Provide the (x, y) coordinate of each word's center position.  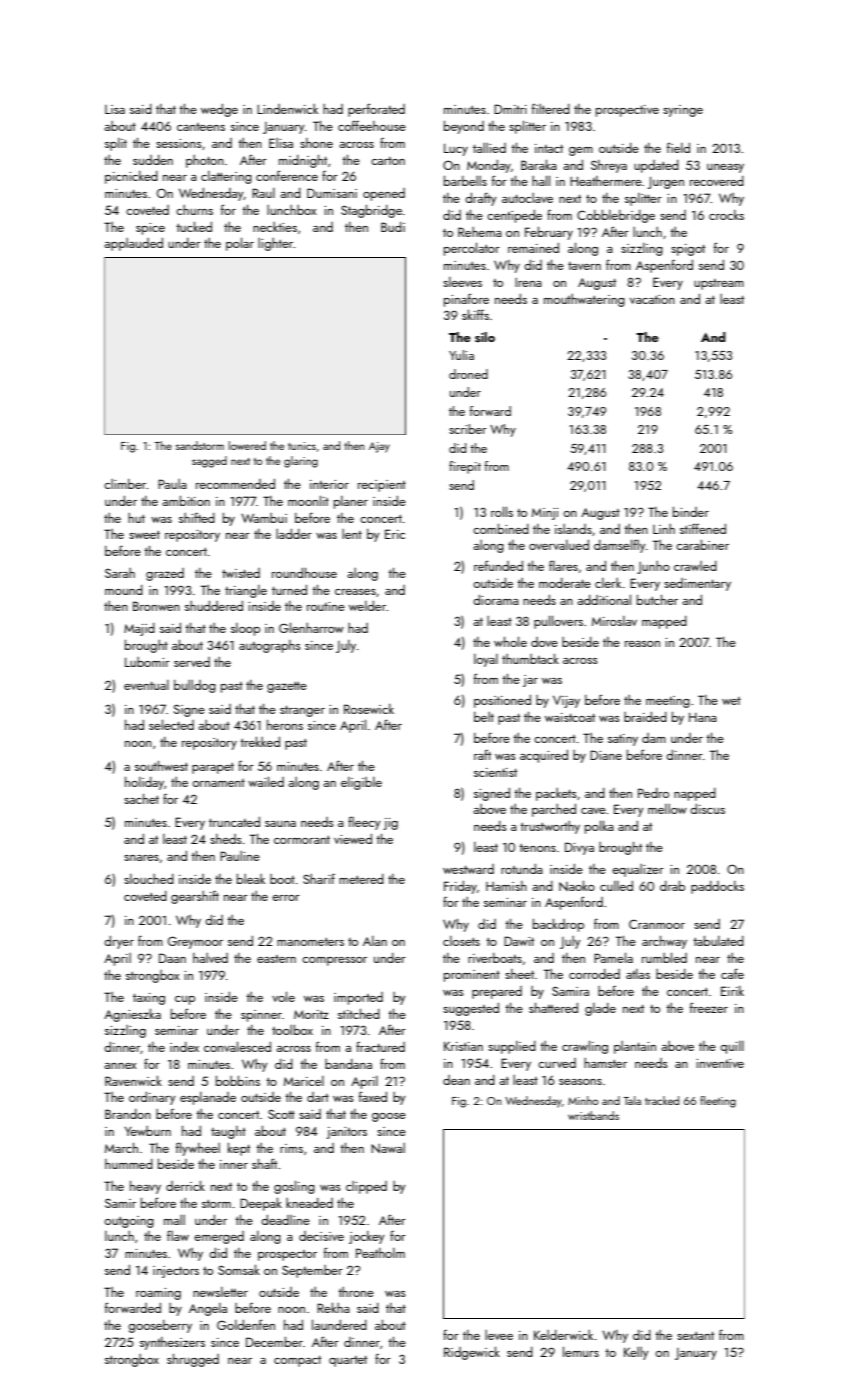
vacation (652, 299)
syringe (683, 111)
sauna (280, 824)
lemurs (581, 1351)
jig (390, 824)
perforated (376, 110)
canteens (201, 127)
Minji (545, 514)
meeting (668, 702)
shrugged (193, 1360)
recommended (235, 484)
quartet (348, 1361)
